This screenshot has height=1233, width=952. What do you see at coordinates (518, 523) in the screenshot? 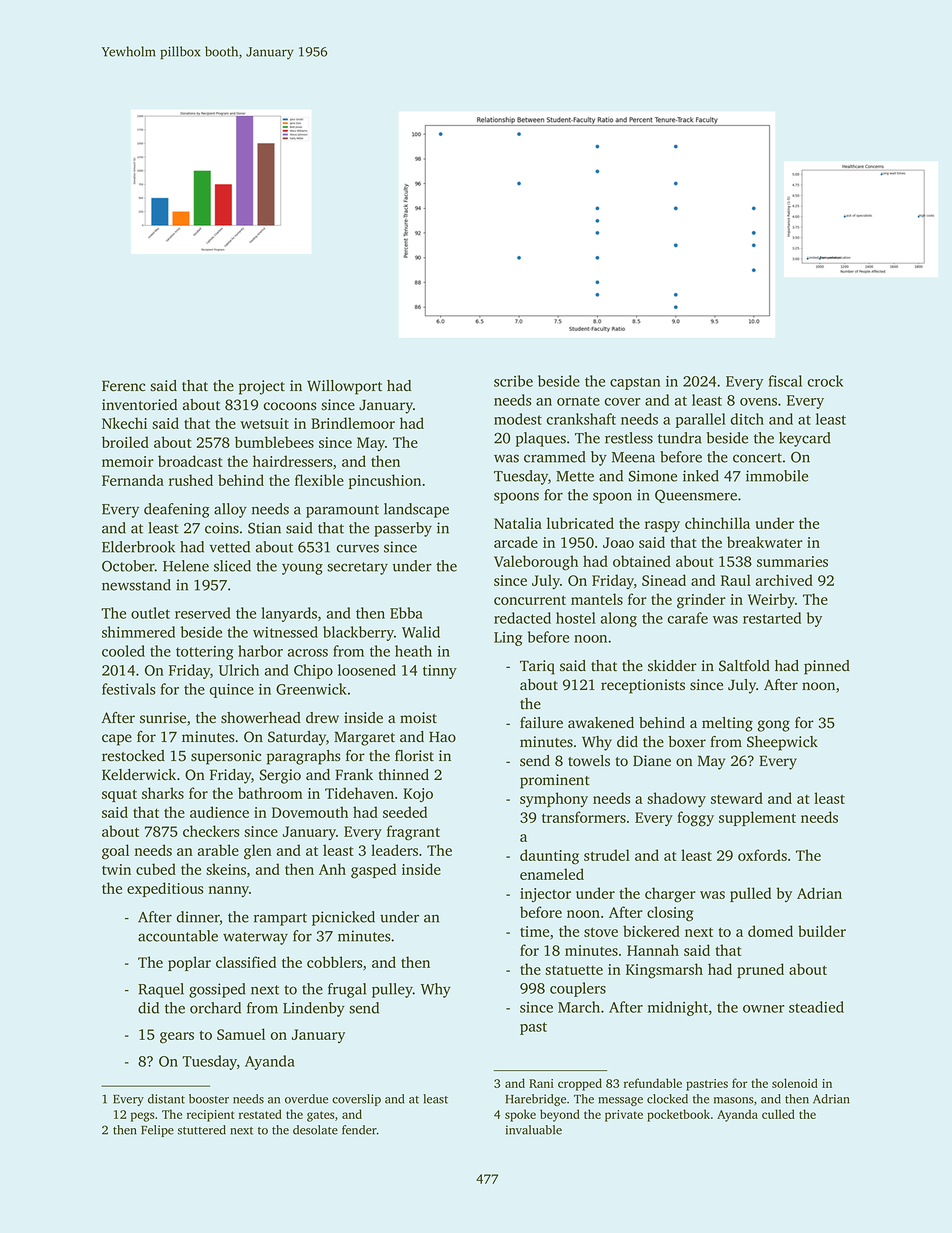
I see `Natalia` at bounding box center [518, 523].
